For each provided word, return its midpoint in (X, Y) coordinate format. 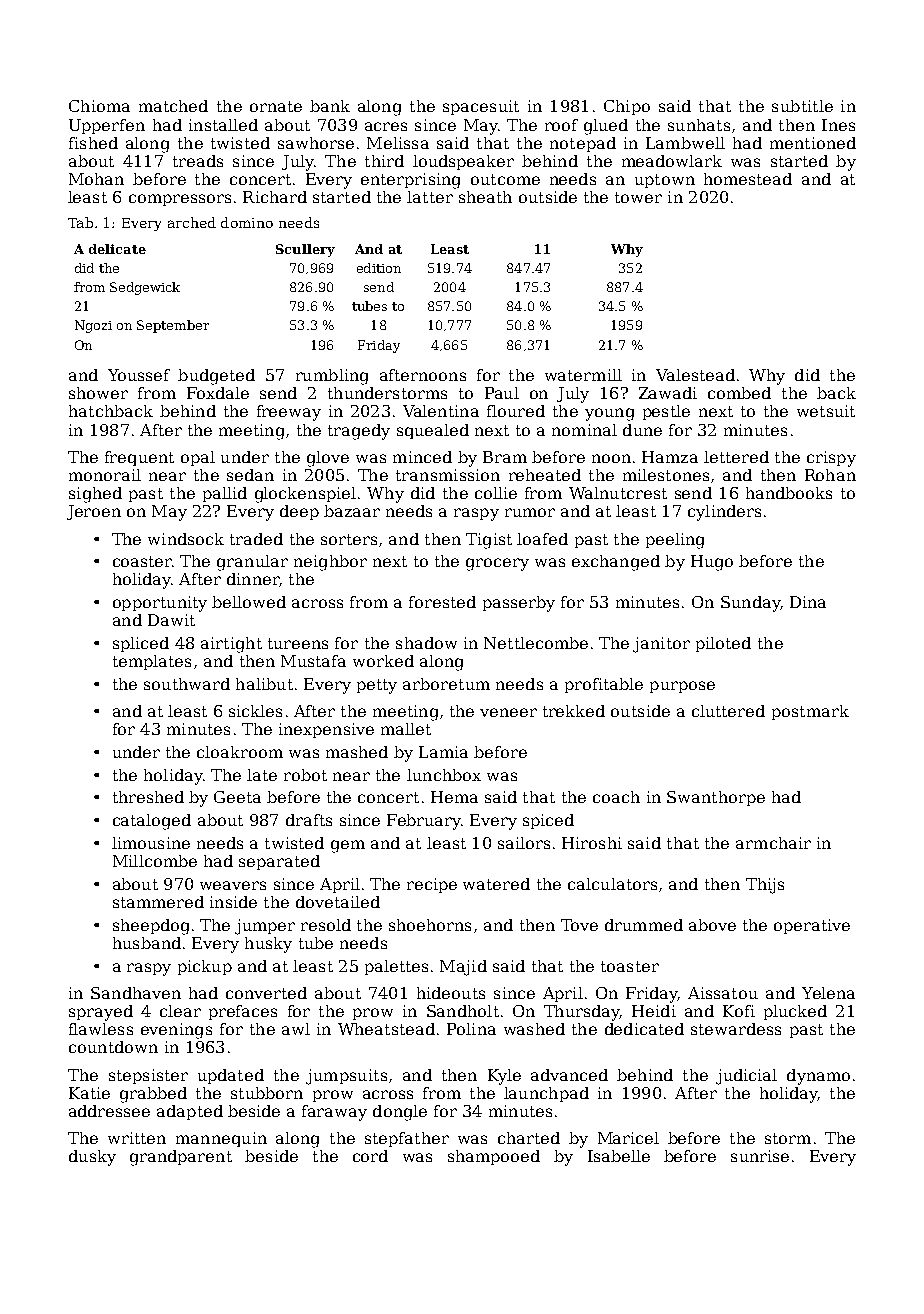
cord (370, 1156)
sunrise (760, 1156)
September (173, 326)
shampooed (494, 1157)
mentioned (813, 143)
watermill (583, 375)
